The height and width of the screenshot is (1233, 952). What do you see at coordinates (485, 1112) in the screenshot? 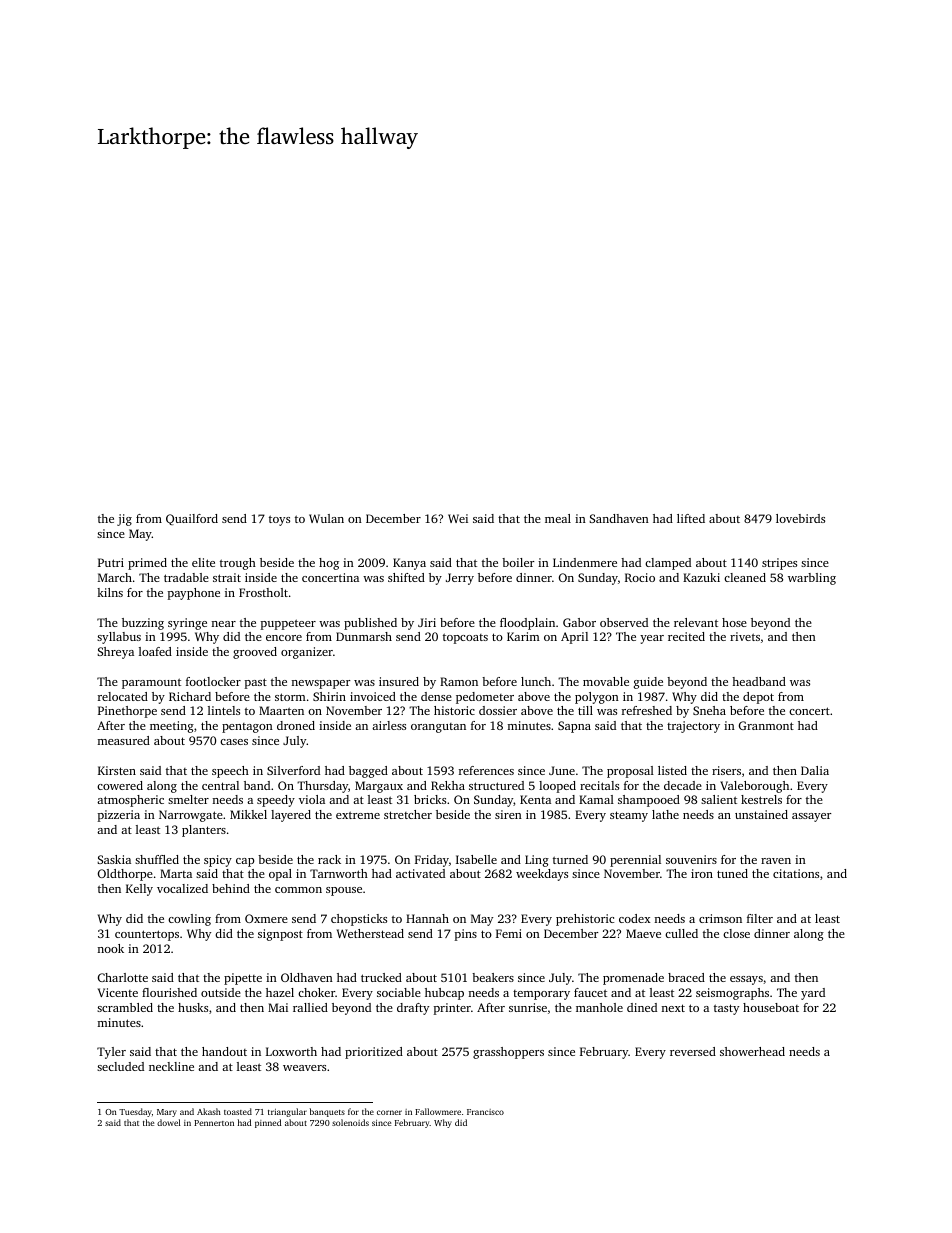
I see `Francisco` at bounding box center [485, 1112].
